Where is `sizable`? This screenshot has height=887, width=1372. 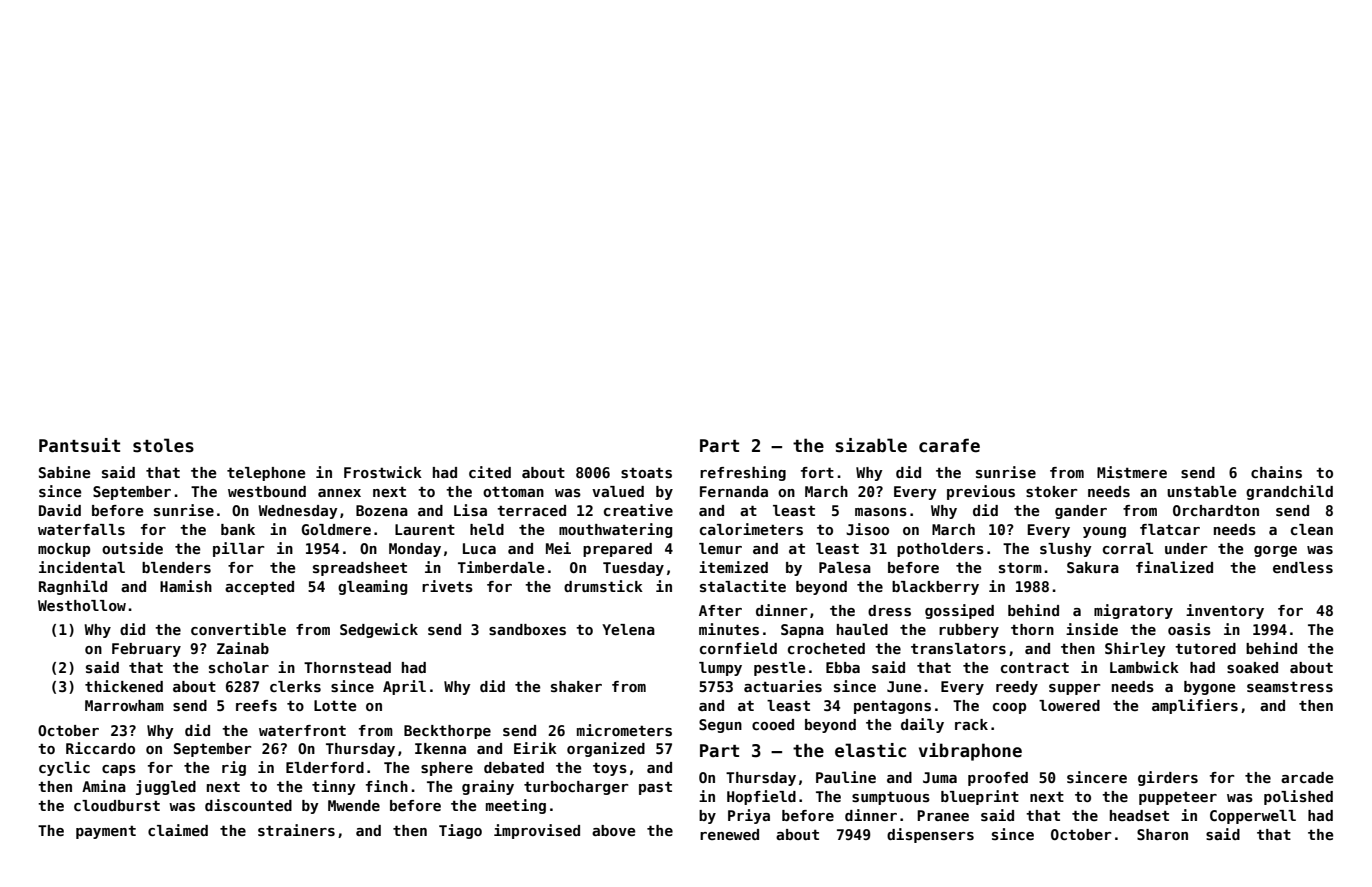
sizable is located at coordinates (871, 445).
